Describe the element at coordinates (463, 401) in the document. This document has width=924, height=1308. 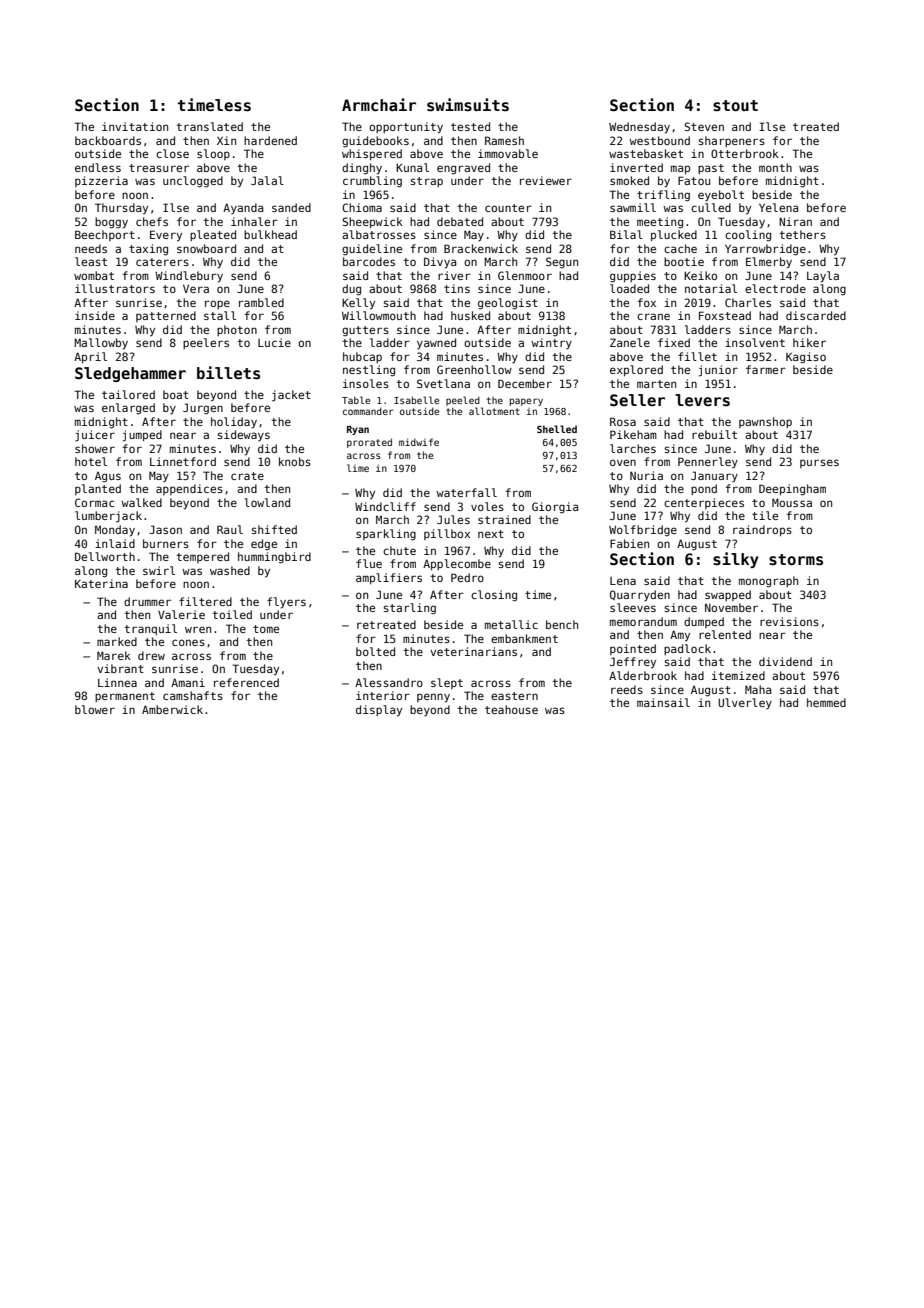
I see `peeled` at that location.
